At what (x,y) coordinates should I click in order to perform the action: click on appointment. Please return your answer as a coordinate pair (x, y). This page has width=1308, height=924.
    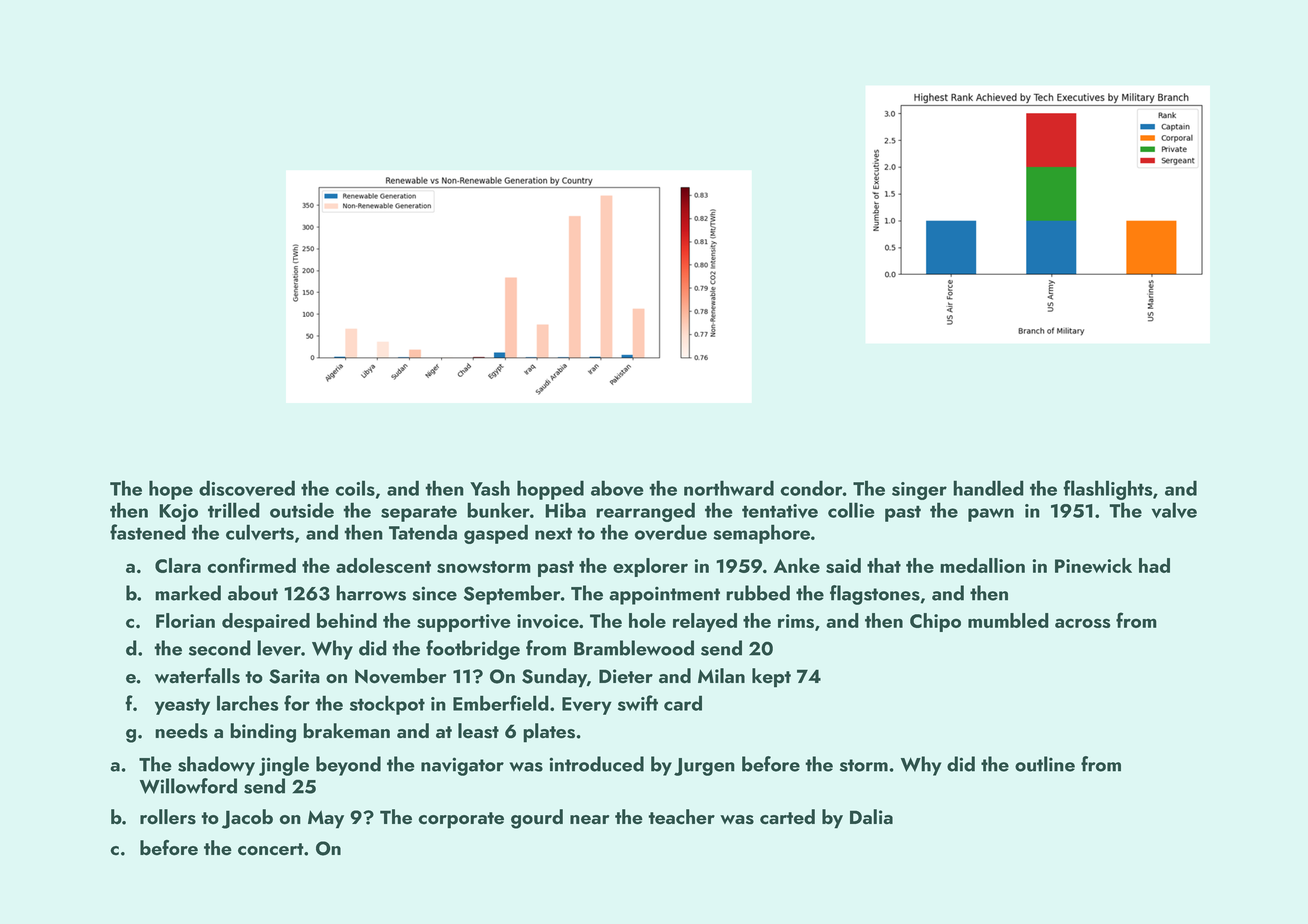
    Looking at the image, I should click on (664, 595).
